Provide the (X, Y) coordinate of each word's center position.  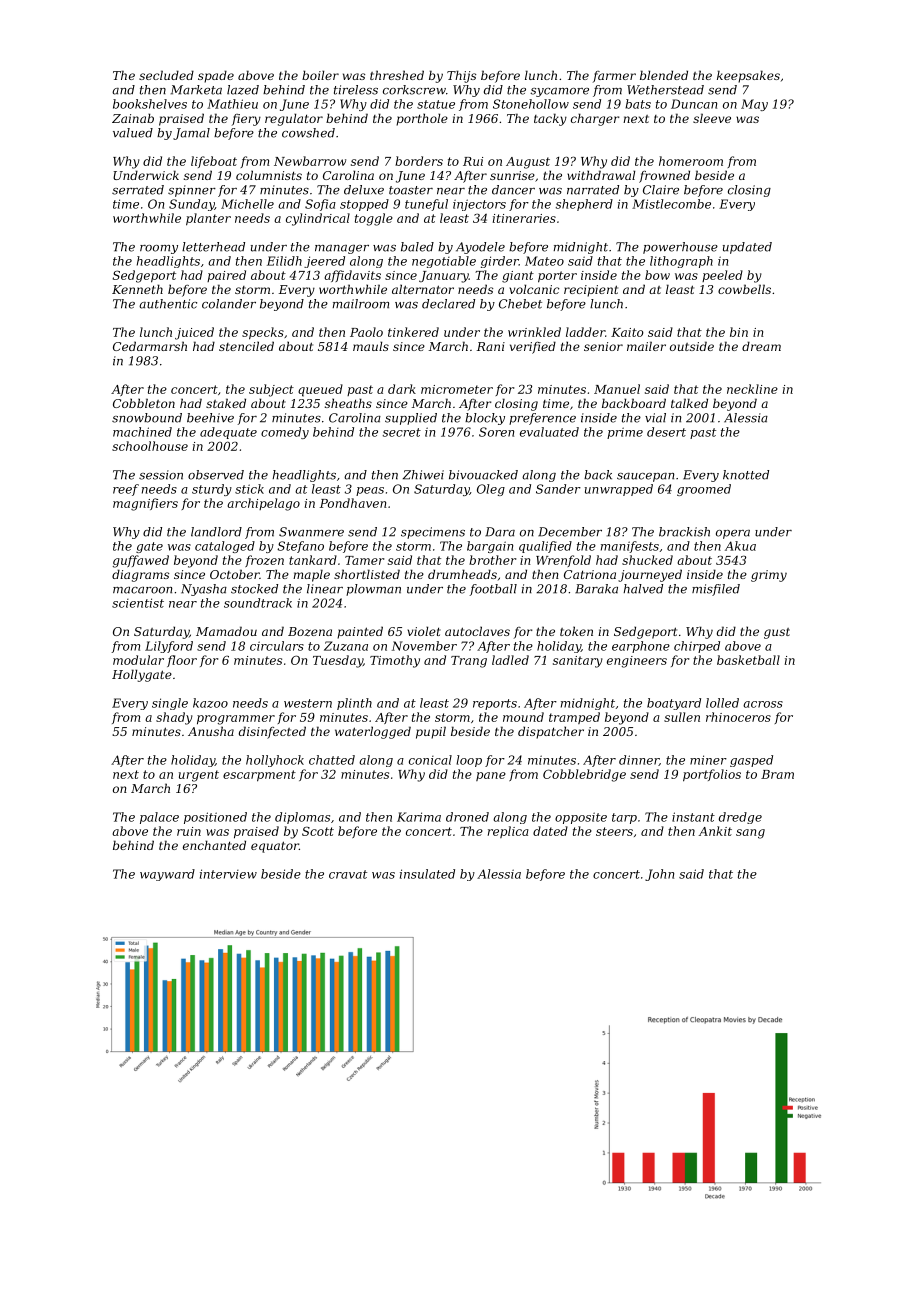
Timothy (395, 661)
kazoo (210, 703)
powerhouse (680, 248)
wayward (167, 875)
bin (739, 332)
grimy (769, 576)
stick (249, 489)
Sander (558, 489)
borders (419, 161)
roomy (159, 249)
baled (417, 247)
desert (666, 432)
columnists (269, 175)
